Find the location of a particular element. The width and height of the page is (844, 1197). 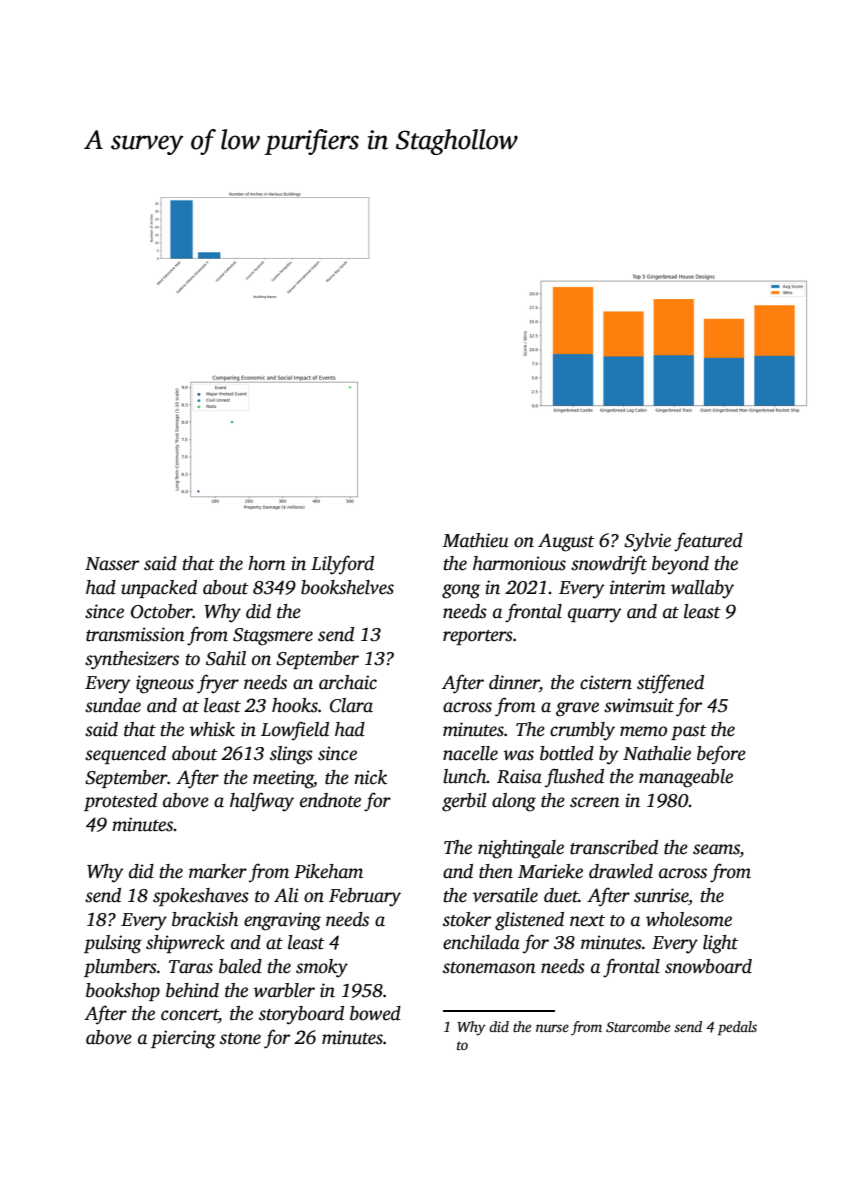

Nasser is located at coordinates (112, 564).
